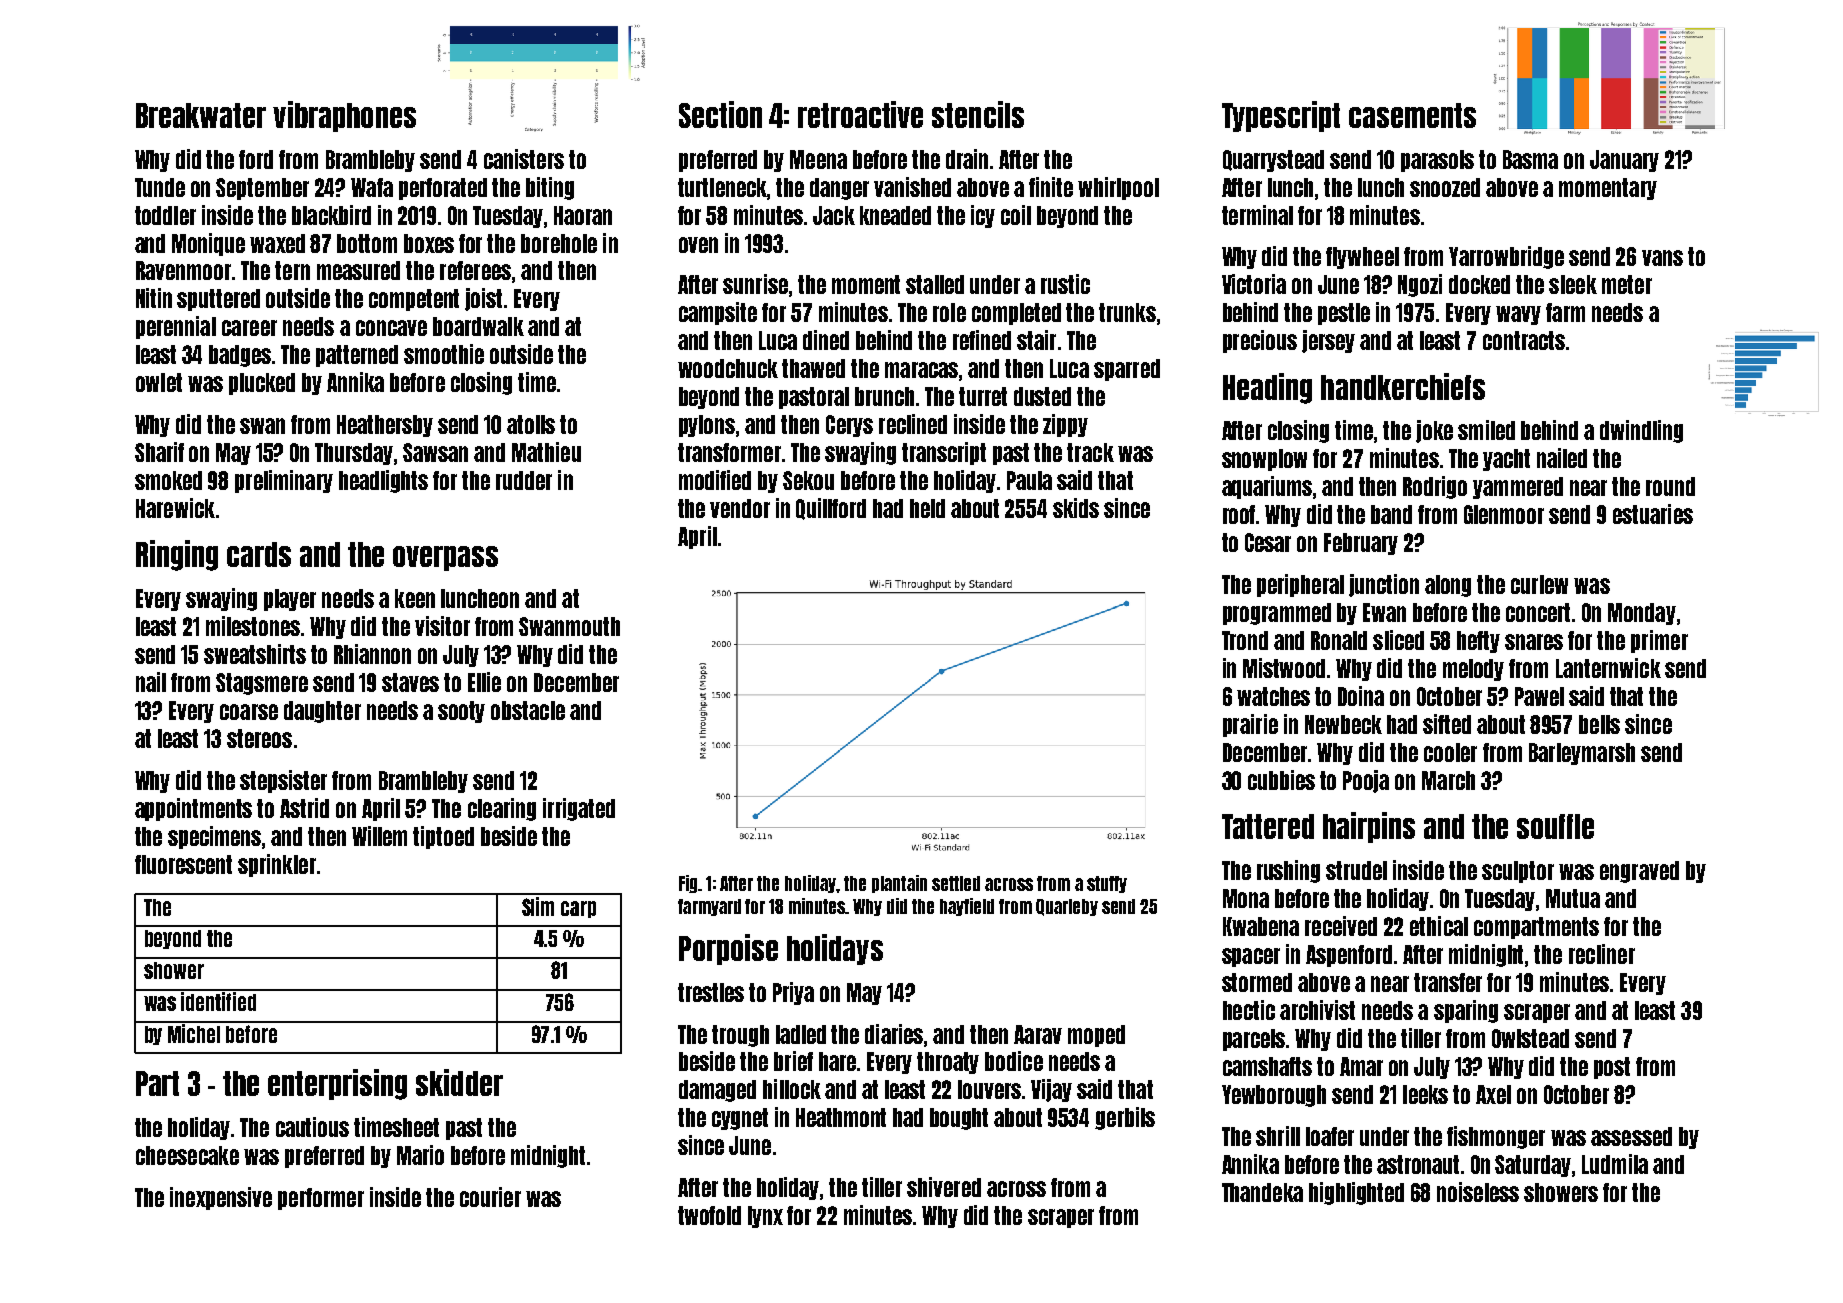 The image size is (1843, 1303). Describe the element at coordinates (259, 738) in the screenshot. I see `stereos` at that location.
